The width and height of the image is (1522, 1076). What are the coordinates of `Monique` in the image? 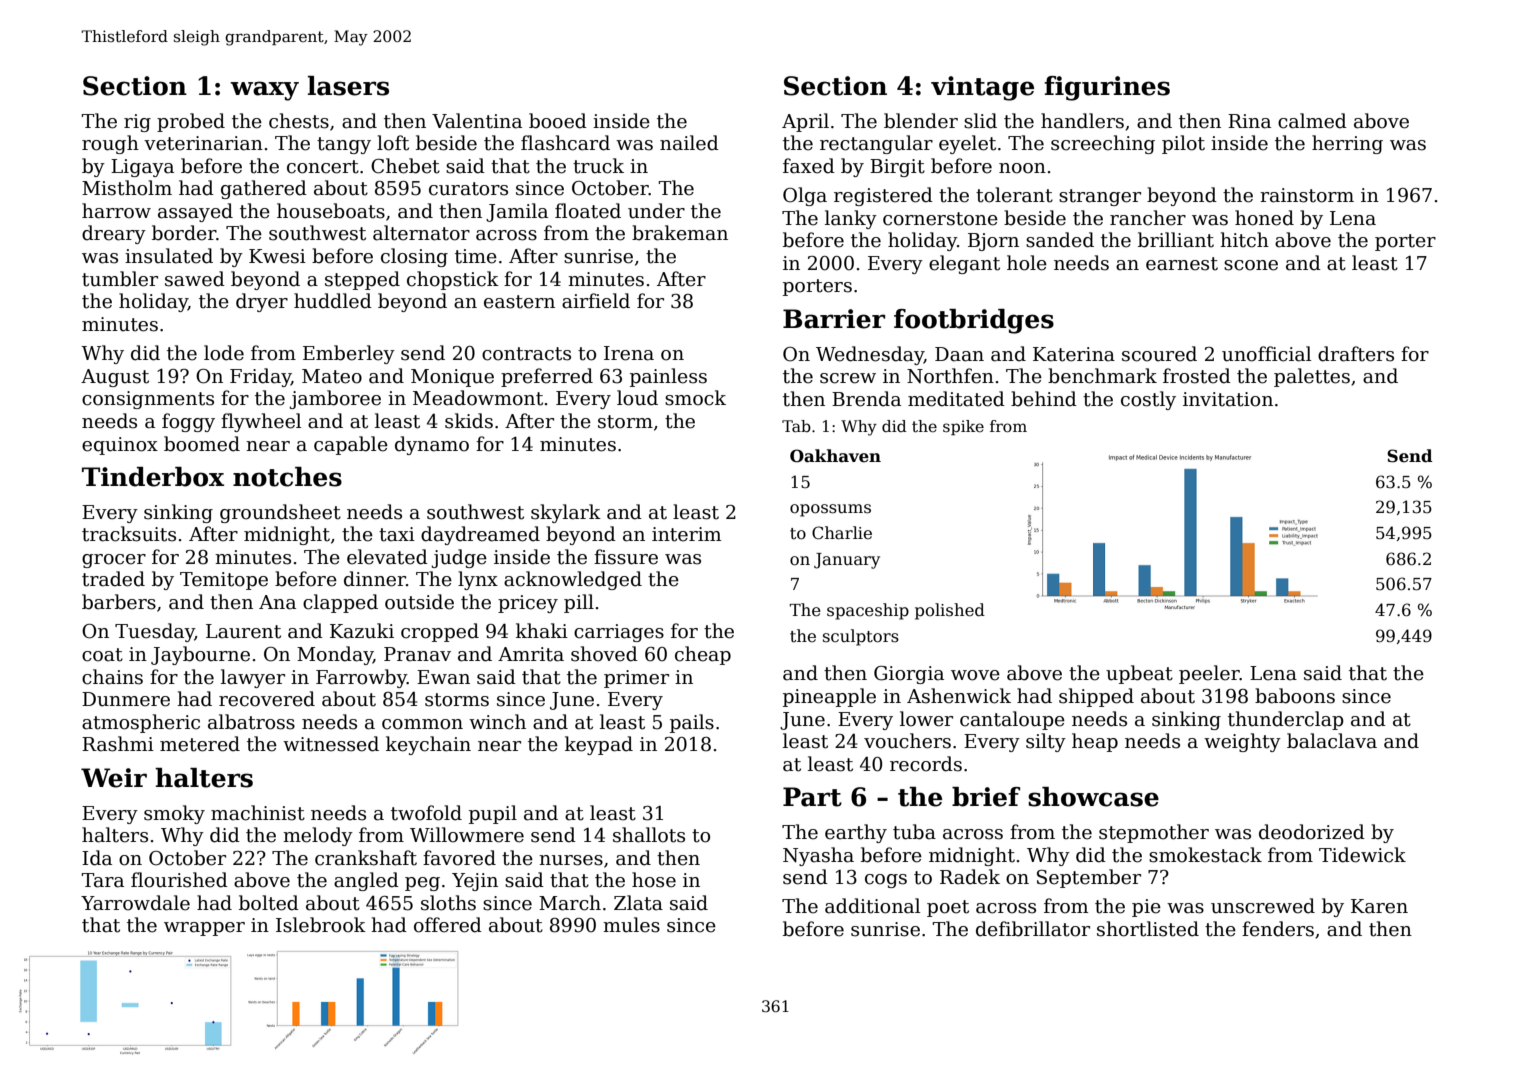 It's located at (452, 378).
